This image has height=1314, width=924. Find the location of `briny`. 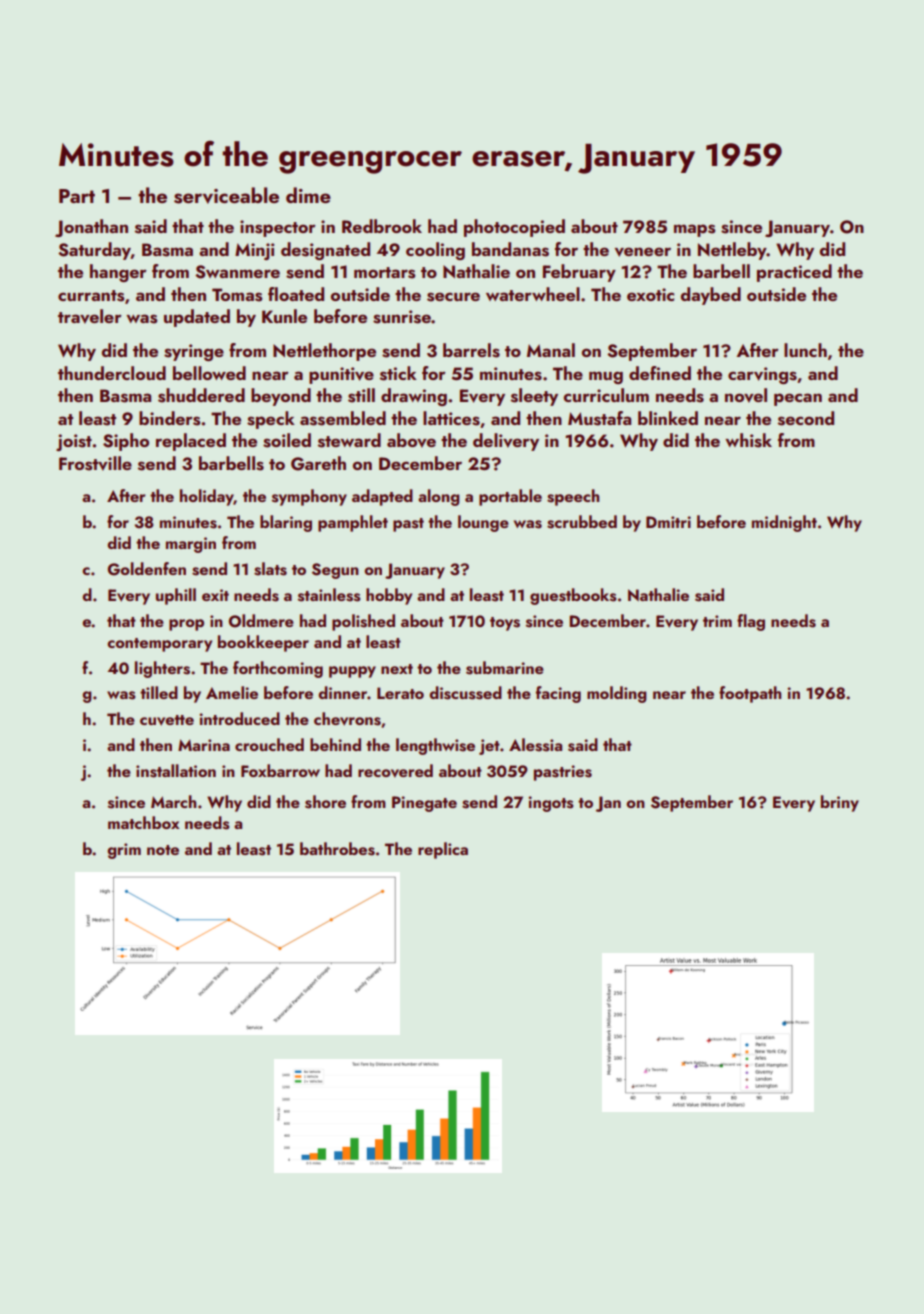

briny is located at coordinates (840, 803).
